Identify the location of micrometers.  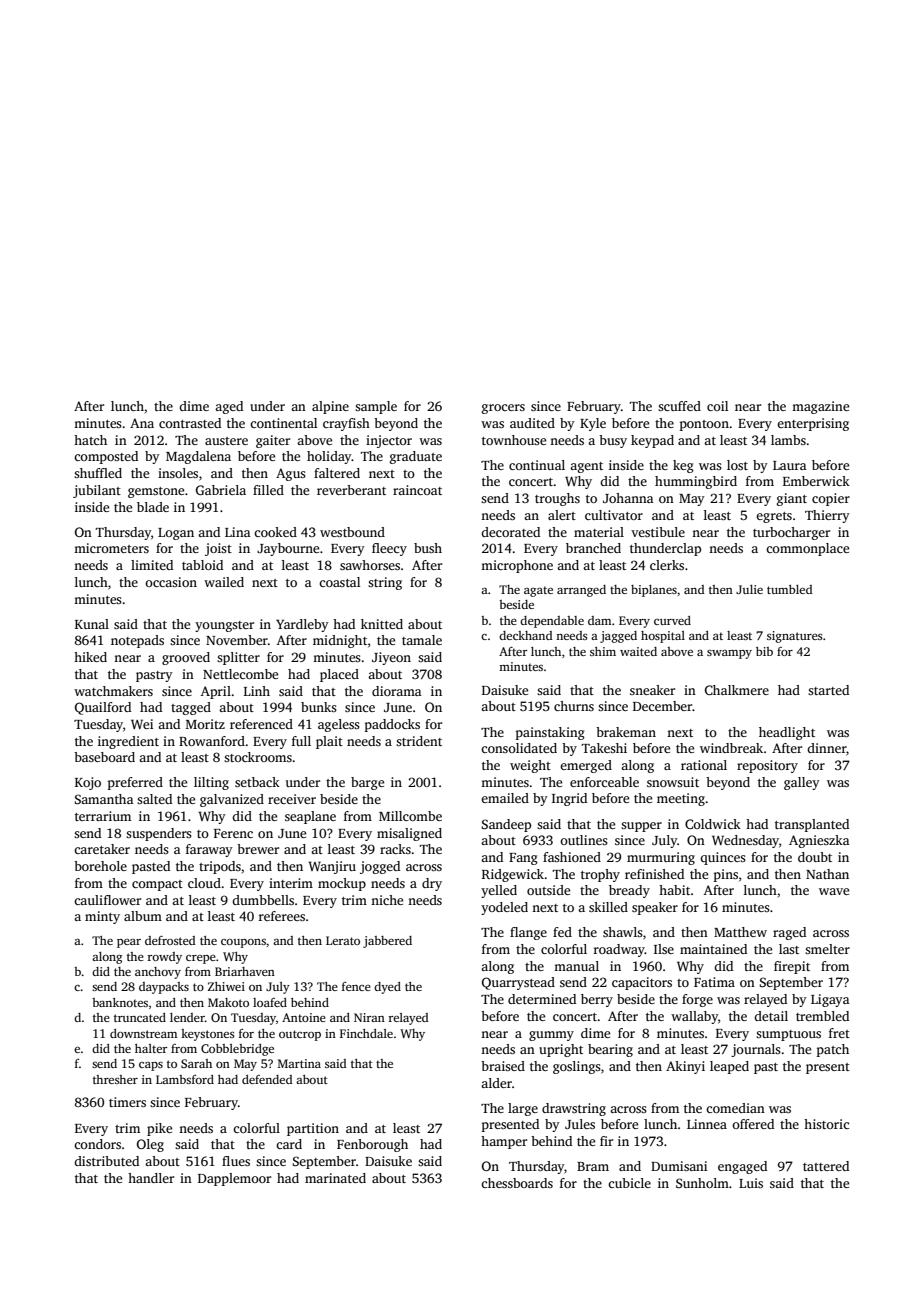
(111, 548).
